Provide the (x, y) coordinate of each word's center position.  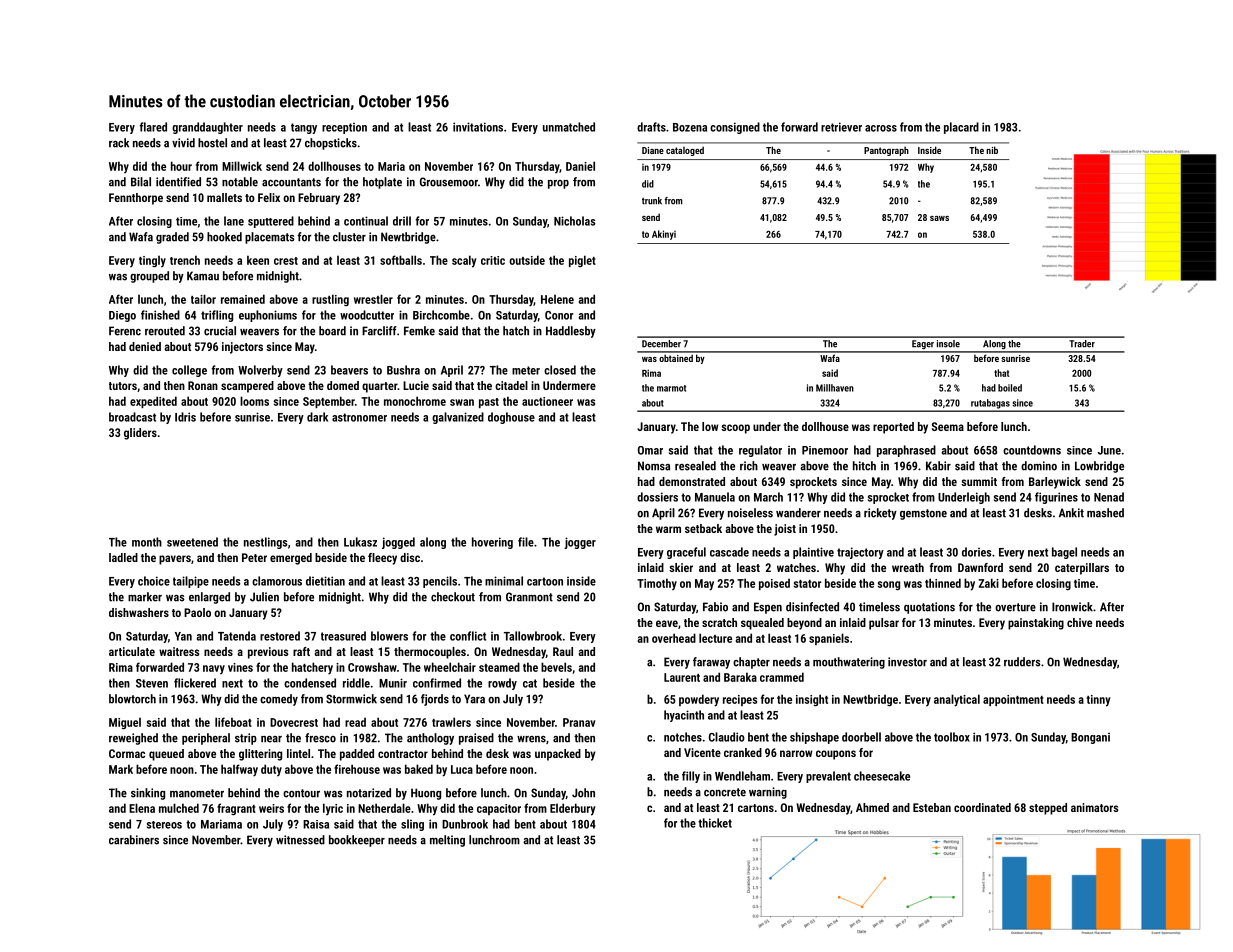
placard (961, 128)
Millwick (242, 166)
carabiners (134, 840)
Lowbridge (1099, 467)
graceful (686, 553)
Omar (650, 450)
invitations (478, 127)
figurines (1056, 498)
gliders (140, 434)
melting (447, 841)
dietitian (325, 581)
